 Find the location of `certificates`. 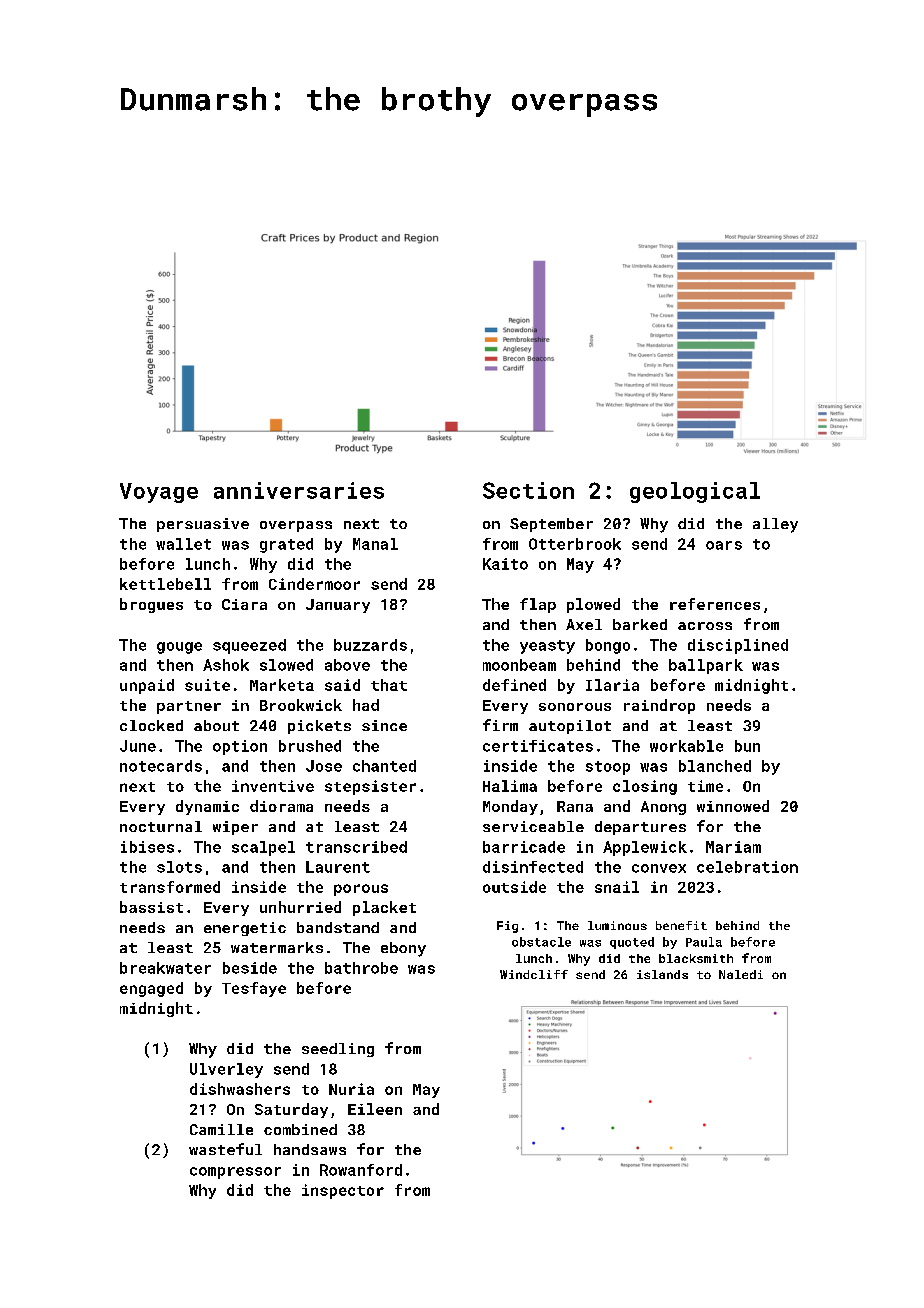

certificates is located at coordinates (538, 746).
